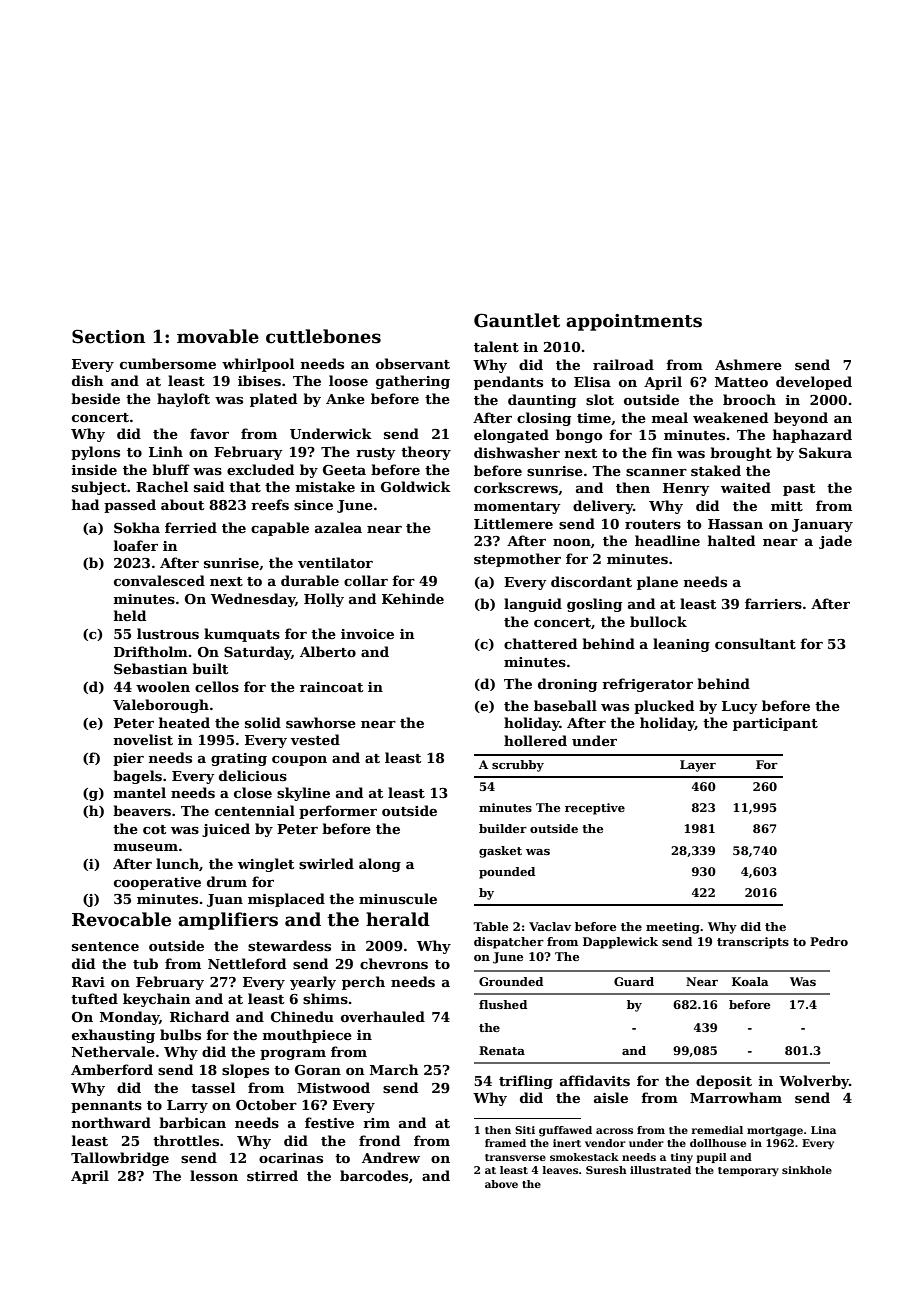  I want to click on chattered, so click(540, 643).
